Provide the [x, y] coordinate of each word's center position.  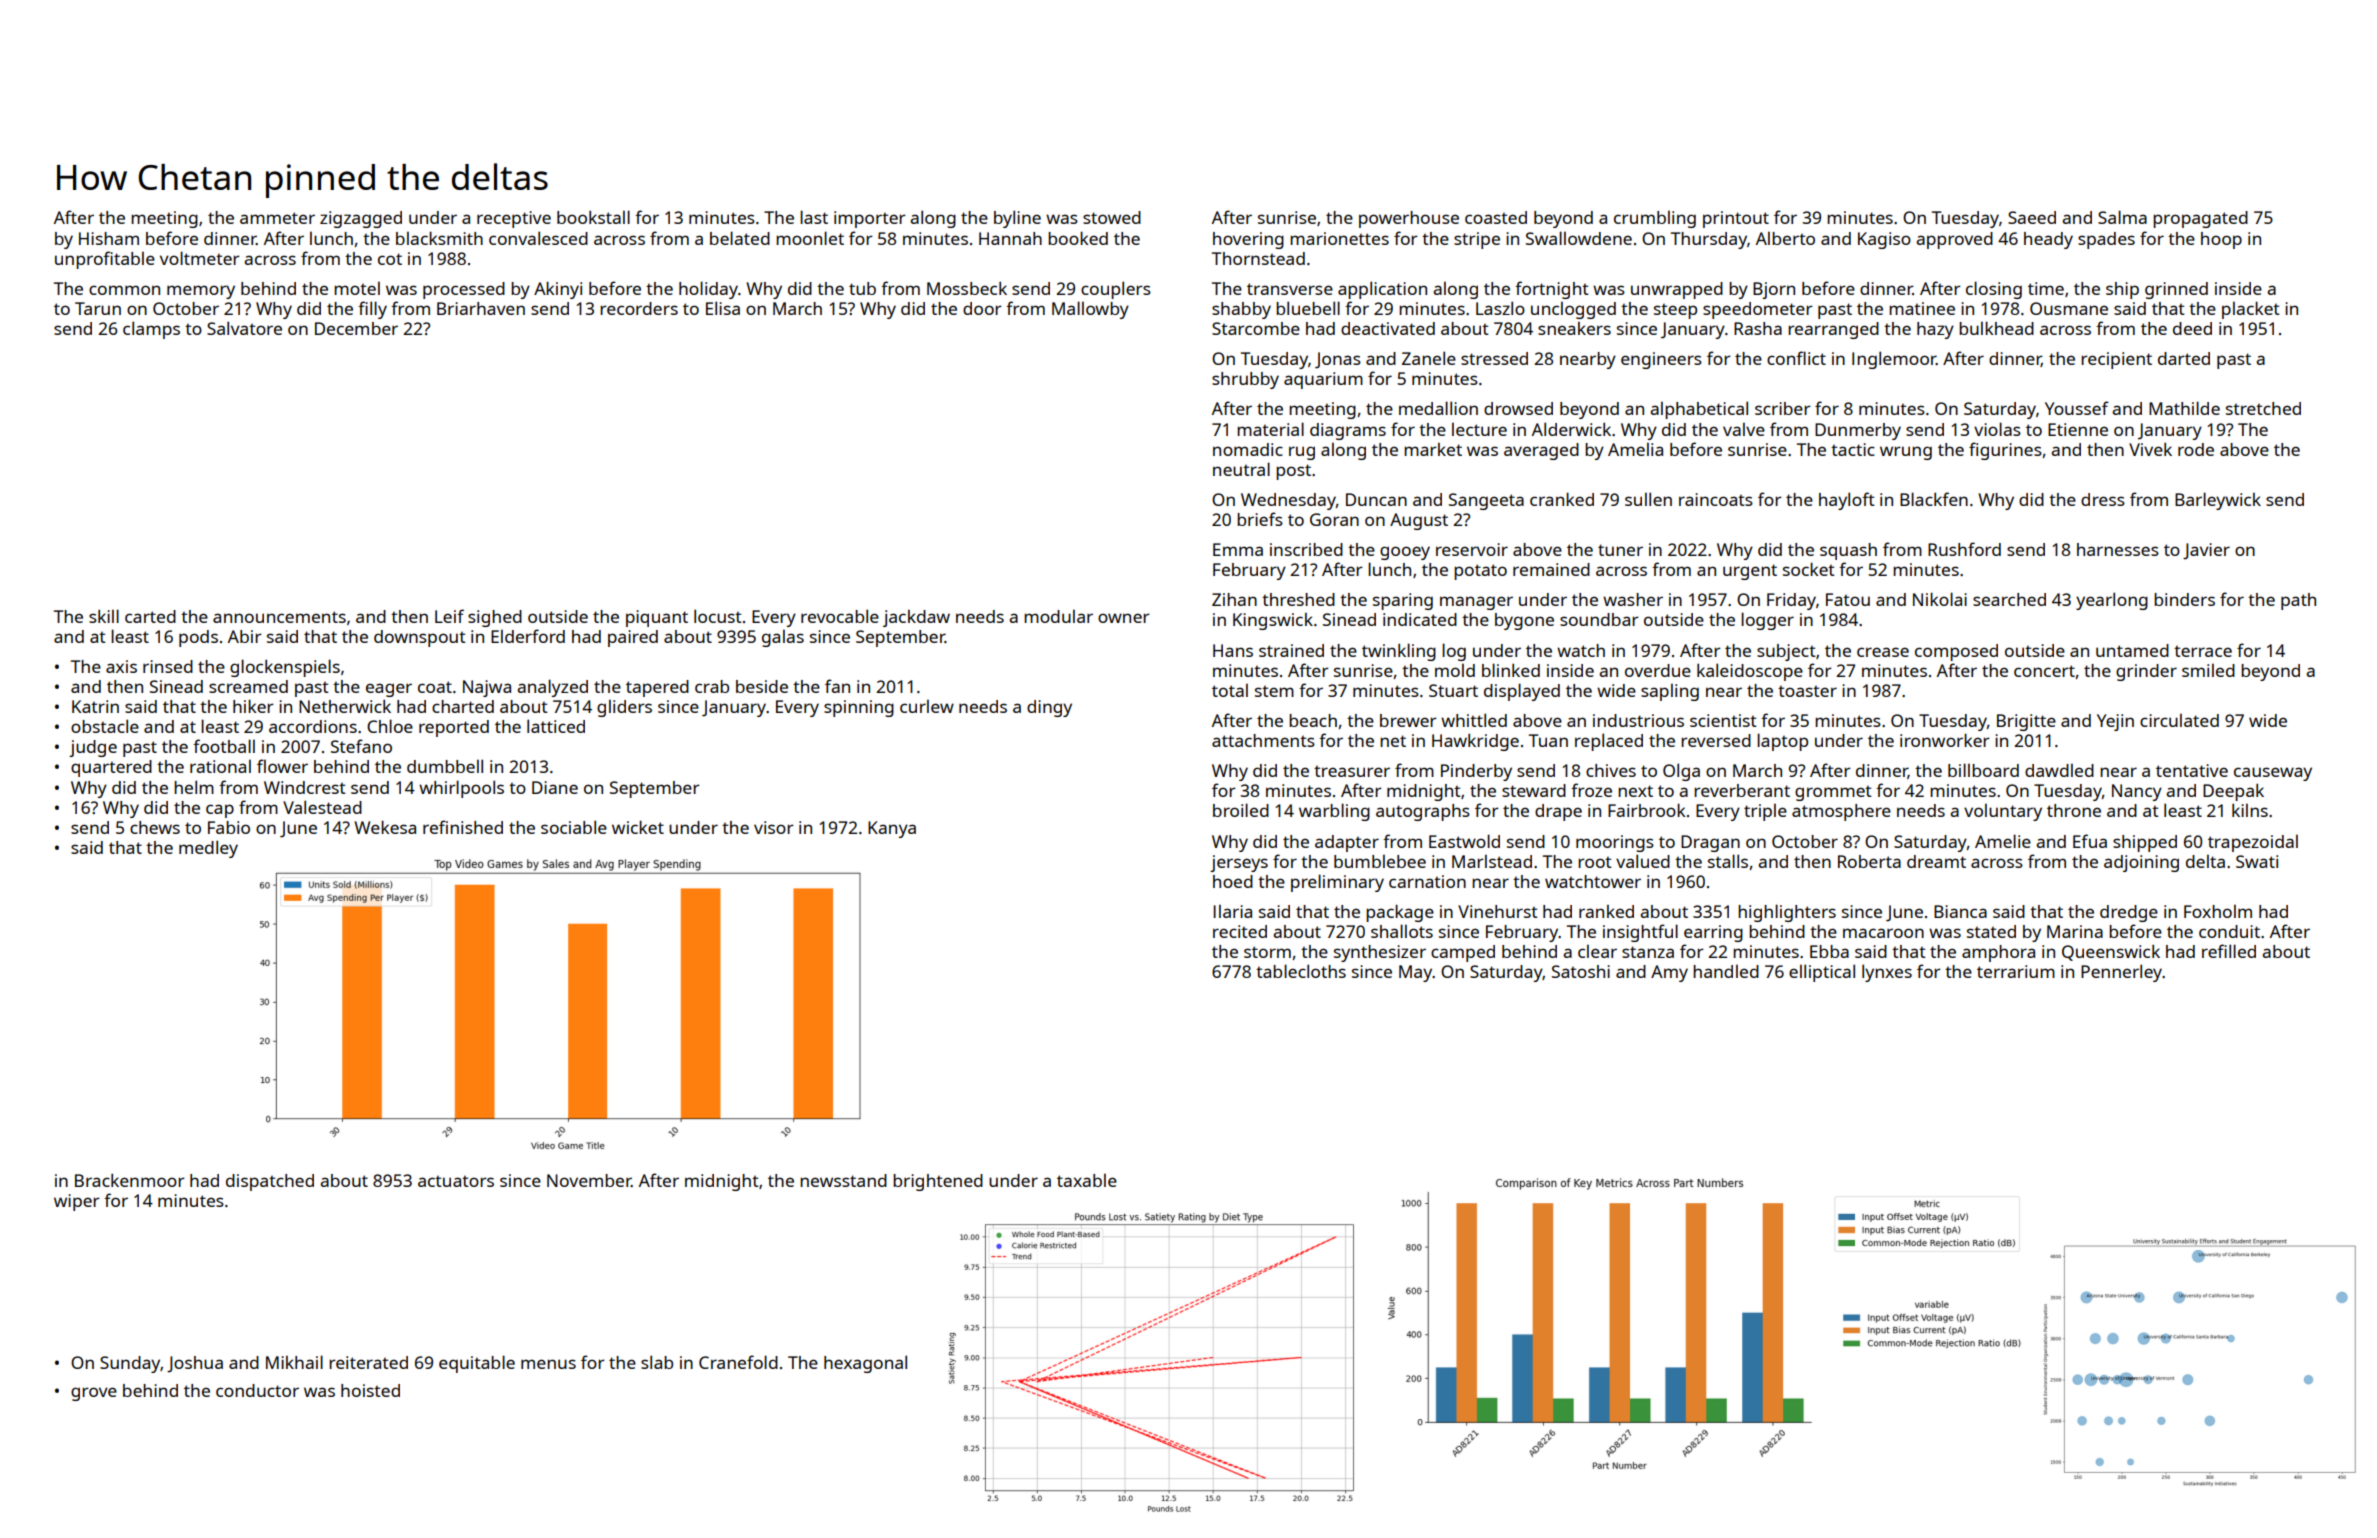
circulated [2179, 720]
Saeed [2032, 217]
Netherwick [345, 706]
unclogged [1573, 310]
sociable [574, 827]
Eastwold [1464, 841]
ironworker [1945, 740]
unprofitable [105, 260]
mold [1455, 670]
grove [94, 1394]
